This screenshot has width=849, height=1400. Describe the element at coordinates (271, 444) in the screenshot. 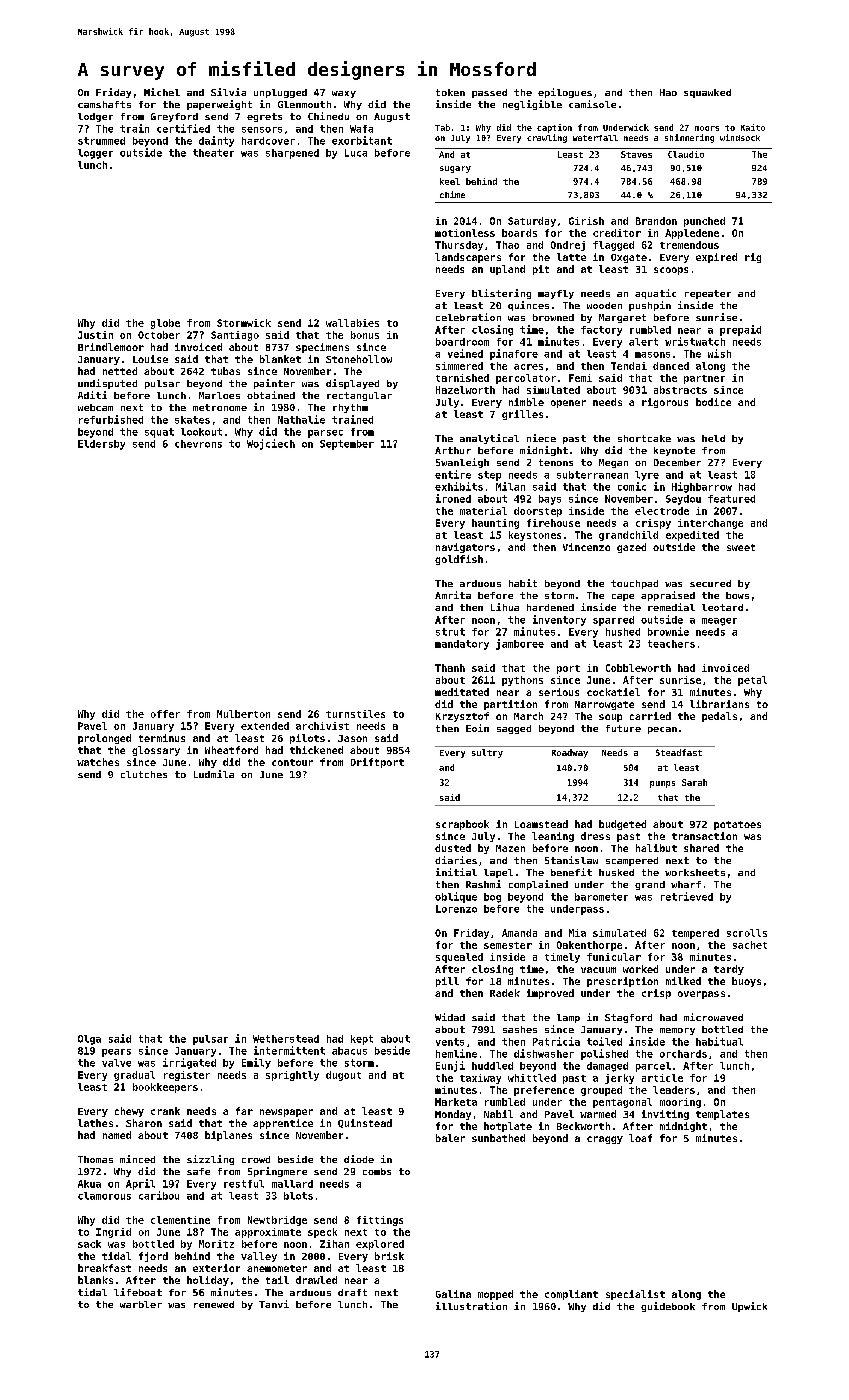

I see `Wojciech` at that location.
